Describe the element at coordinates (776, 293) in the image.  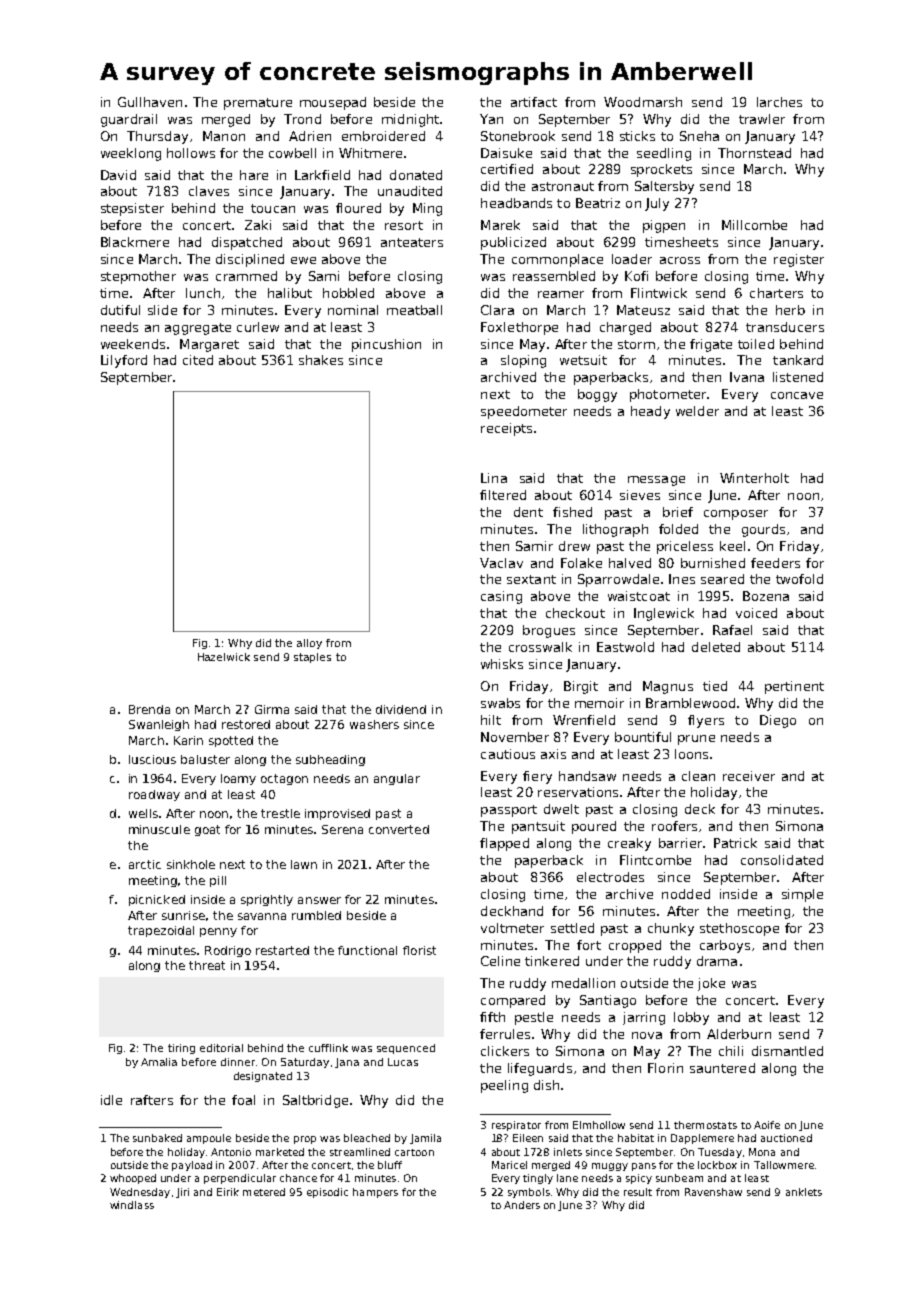
I see `charters` at that location.
